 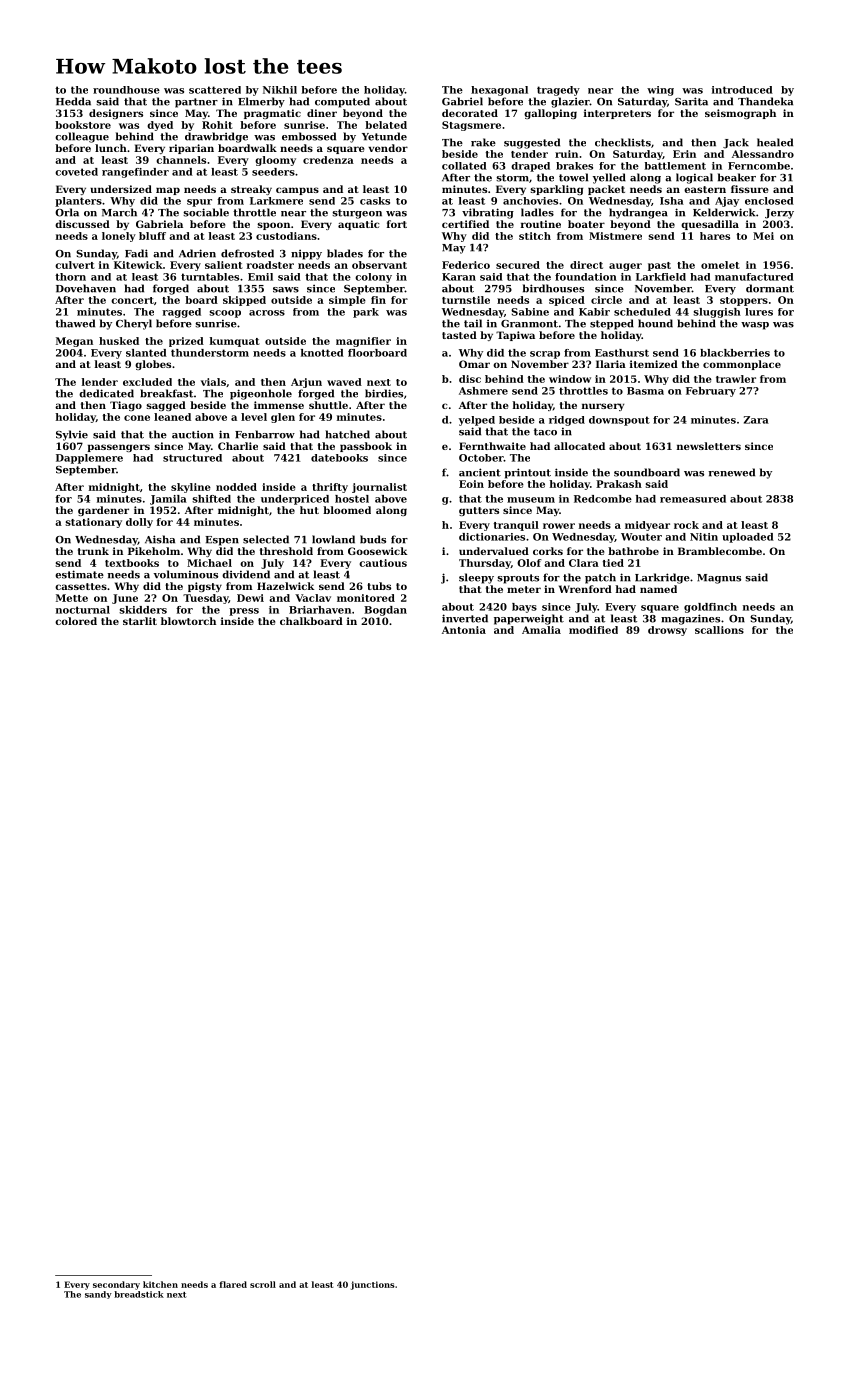 What do you see at coordinates (76, 621) in the document?
I see `colored` at bounding box center [76, 621].
